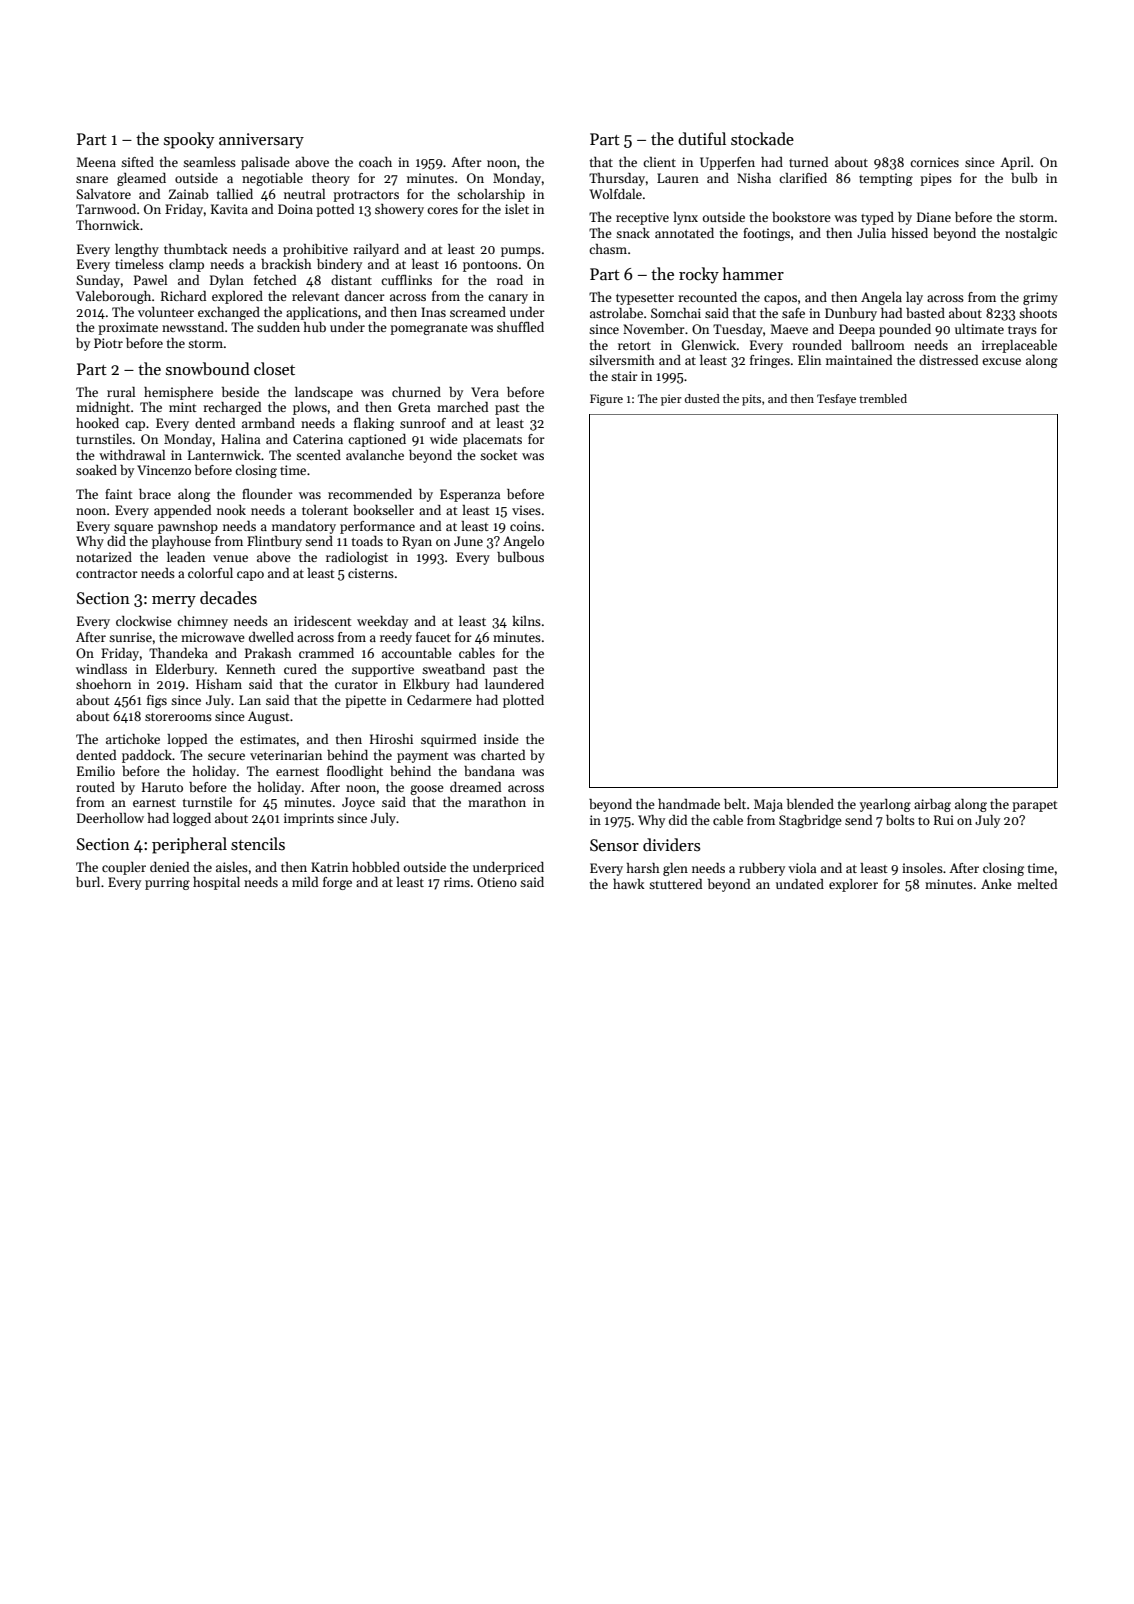  What do you see at coordinates (526, 621) in the image?
I see `kilns` at bounding box center [526, 621].
